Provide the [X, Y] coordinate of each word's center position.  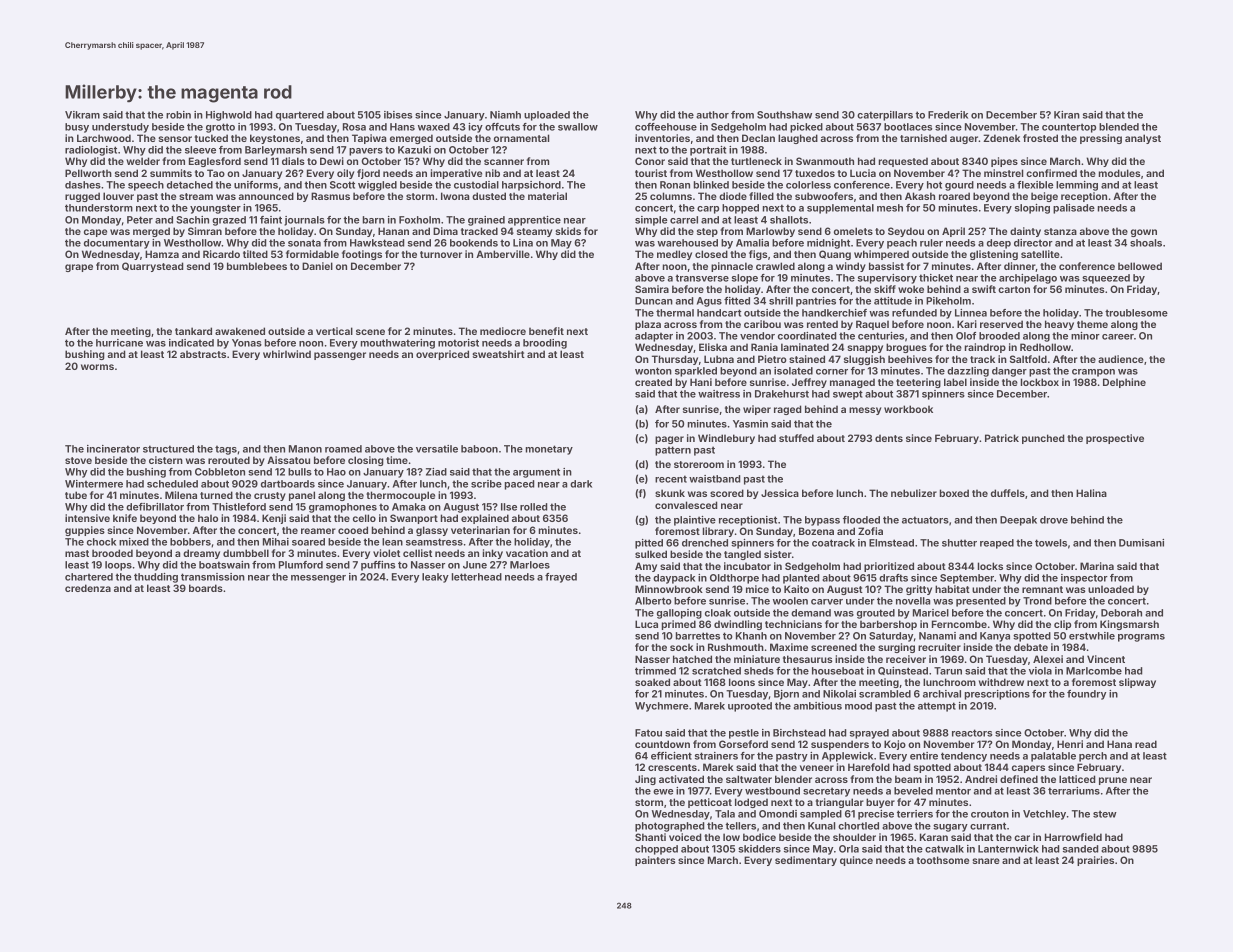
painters [655, 861]
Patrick [1002, 438]
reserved [1001, 324]
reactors [972, 733]
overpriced [442, 355]
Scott [342, 185]
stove [78, 460]
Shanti [650, 837]
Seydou [906, 232]
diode [733, 196]
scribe [486, 484]
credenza [88, 588]
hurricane [119, 343]
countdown [662, 744]
